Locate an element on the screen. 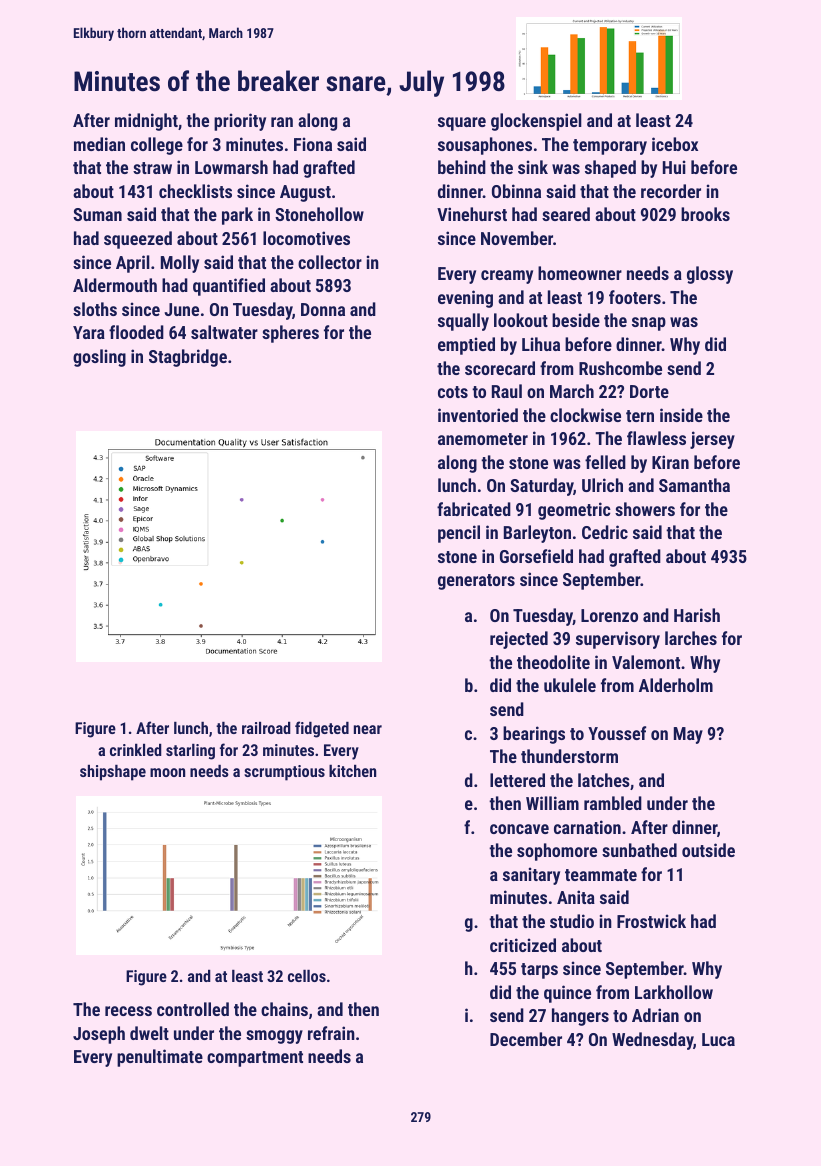 Image resolution: width=821 pixels, height=1166 pixels. moon is located at coordinates (167, 772).
